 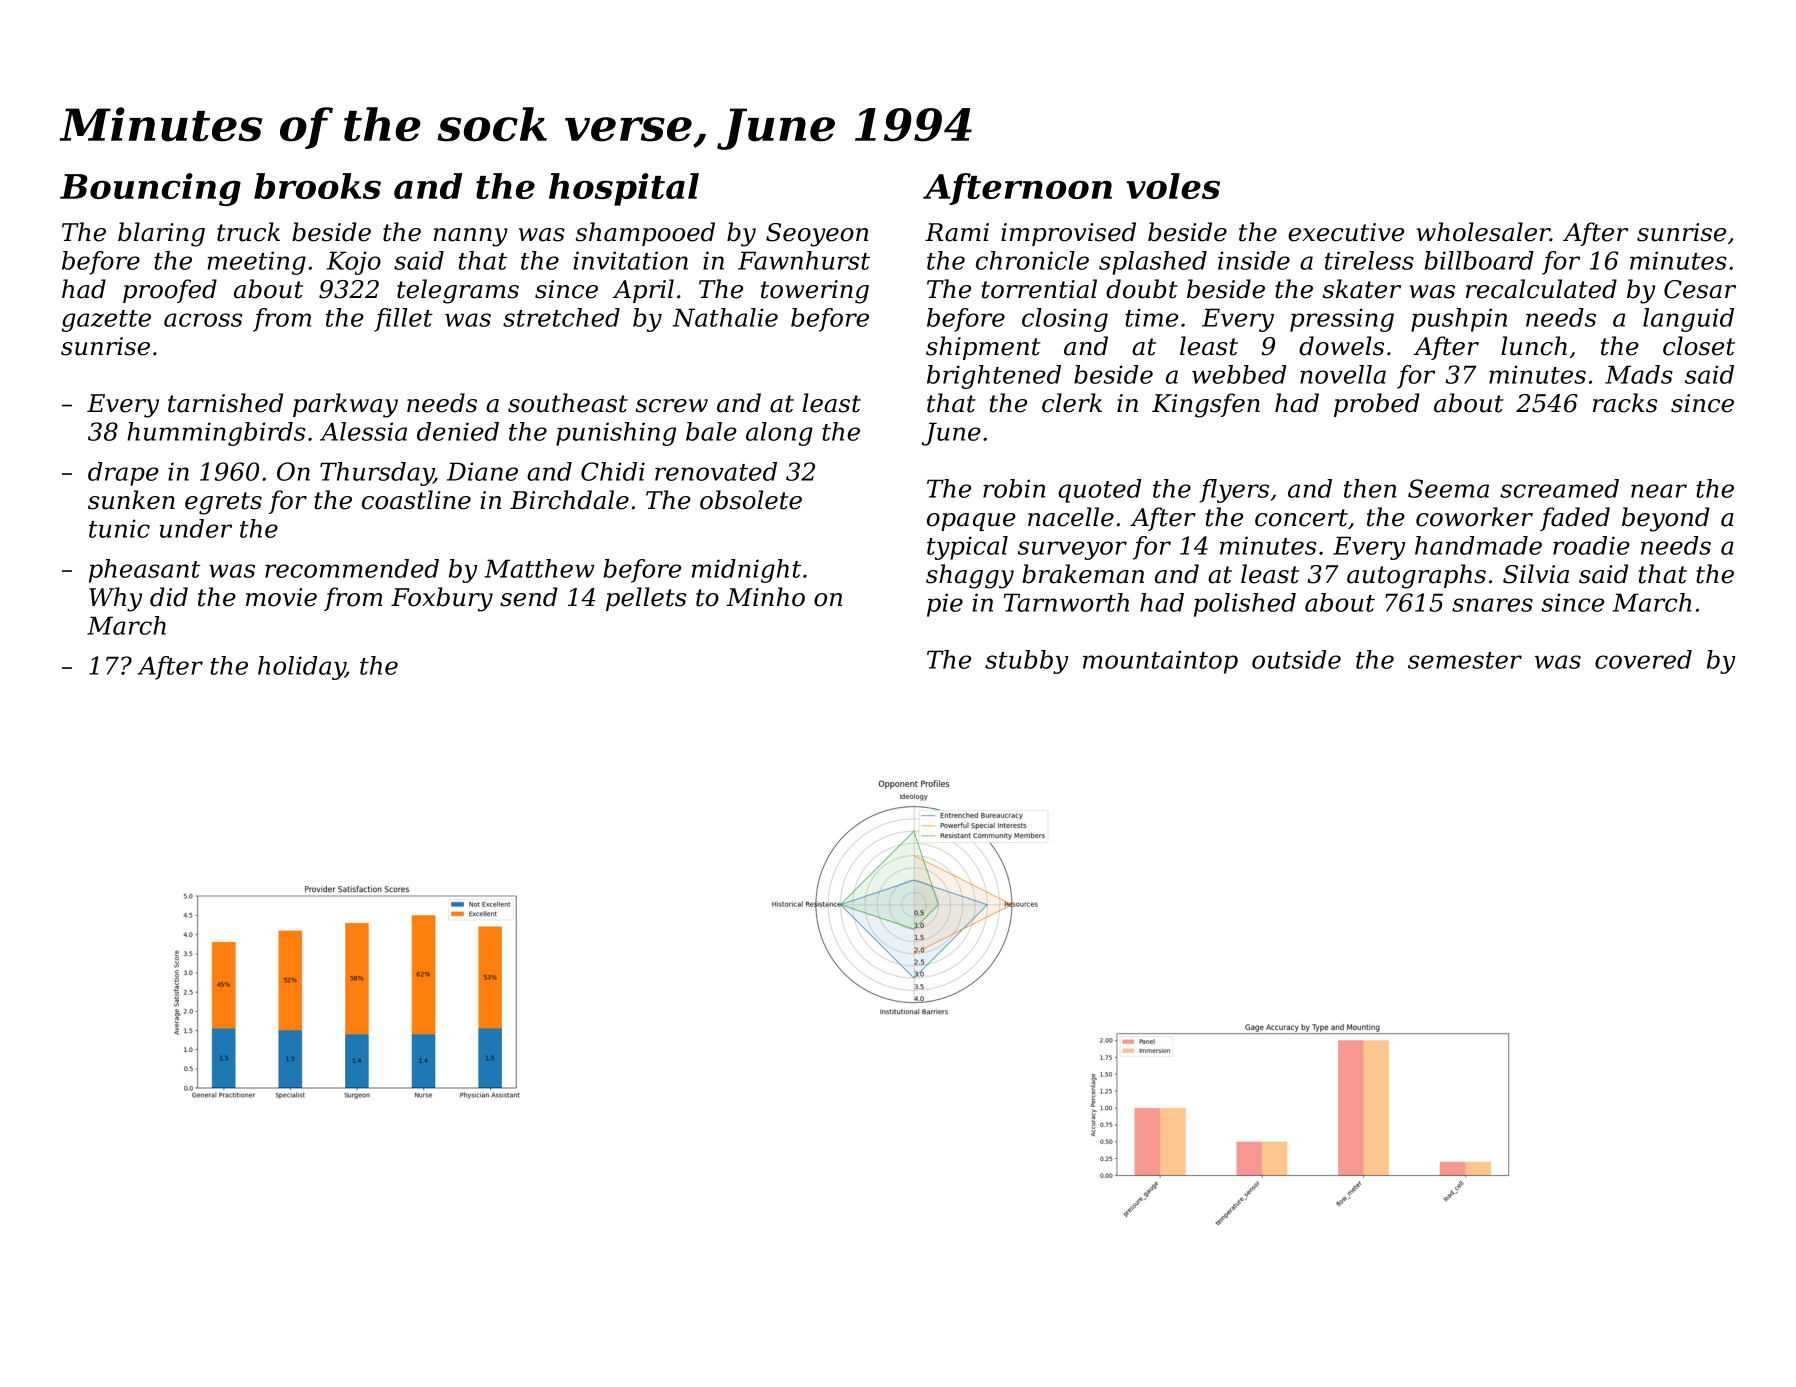 I want to click on concert, so click(x=1301, y=518).
